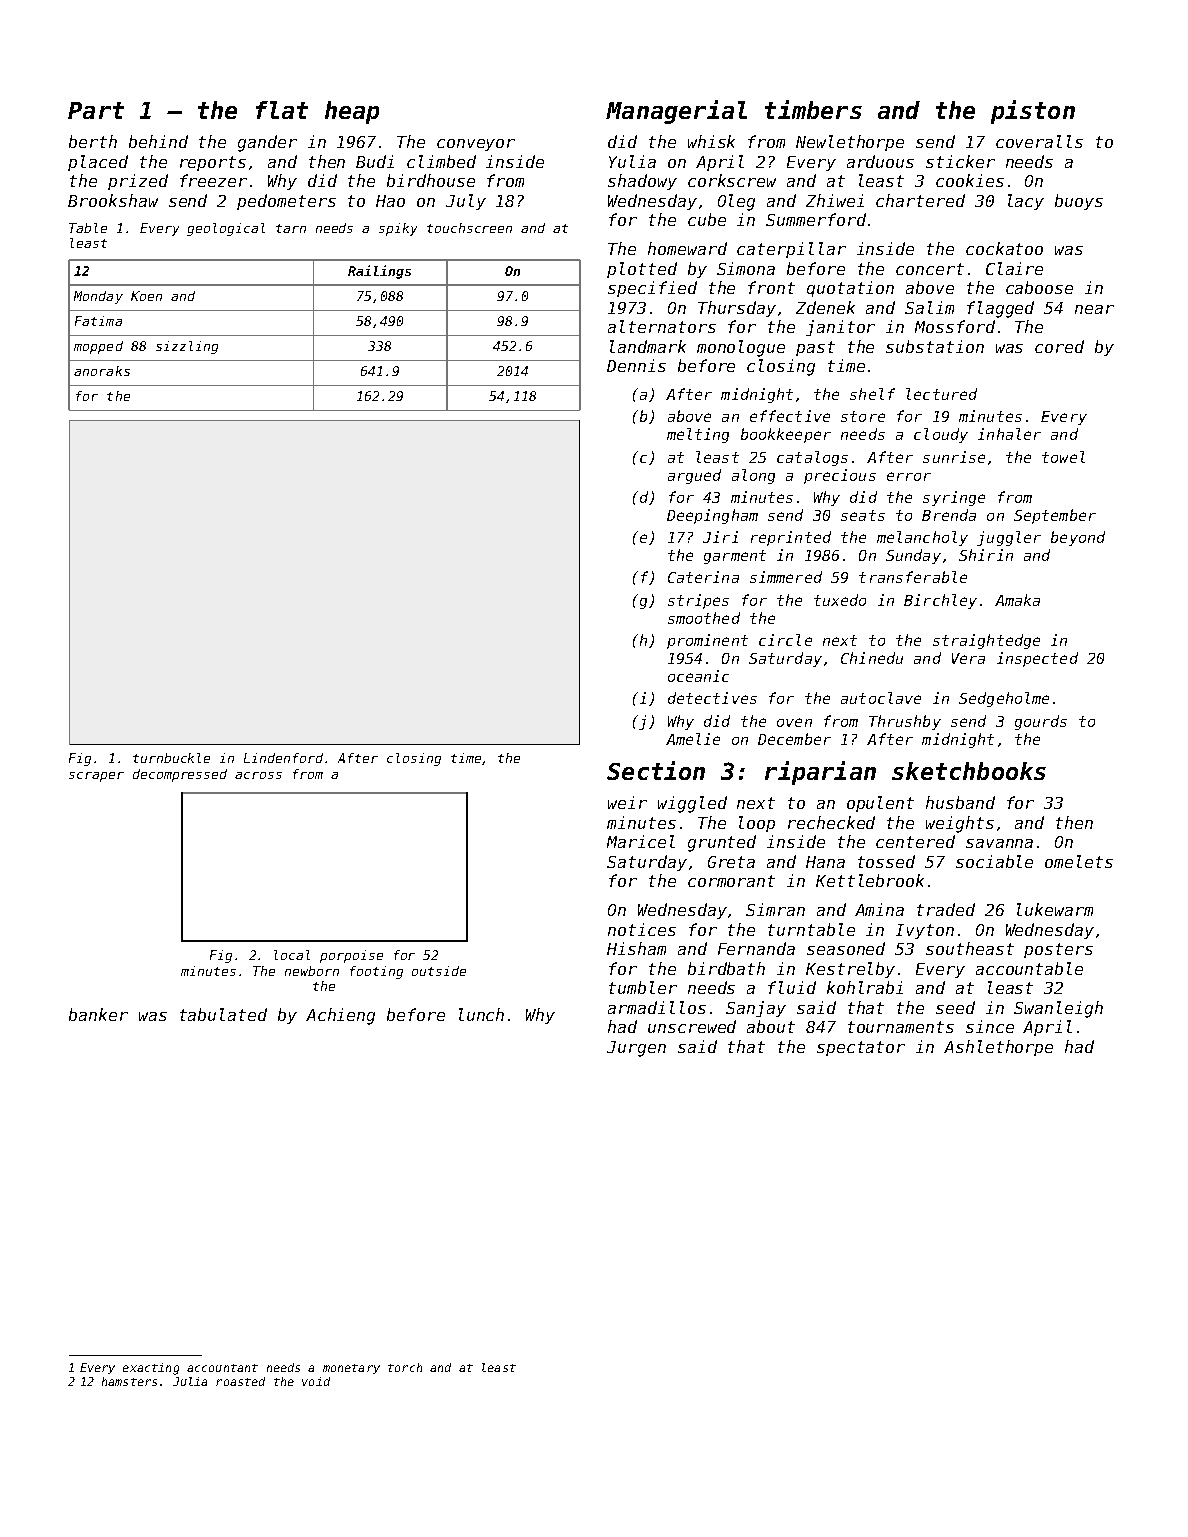 Image resolution: width=1188 pixels, height=1537 pixels. Describe the element at coordinates (636, 1049) in the screenshot. I see `Jurgen` at that location.
